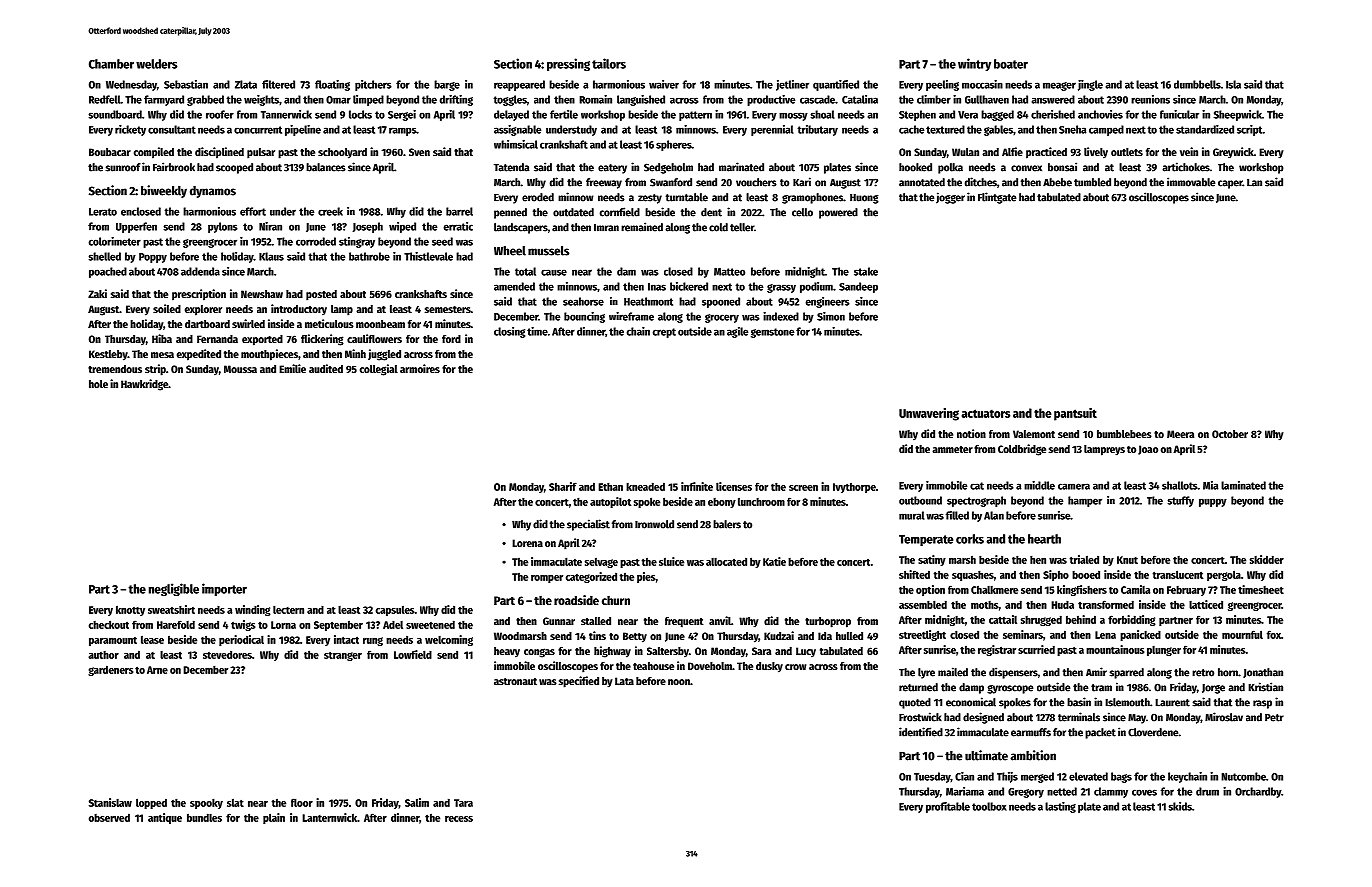 The image size is (1372, 887). I want to click on astronaut, so click(515, 681).
